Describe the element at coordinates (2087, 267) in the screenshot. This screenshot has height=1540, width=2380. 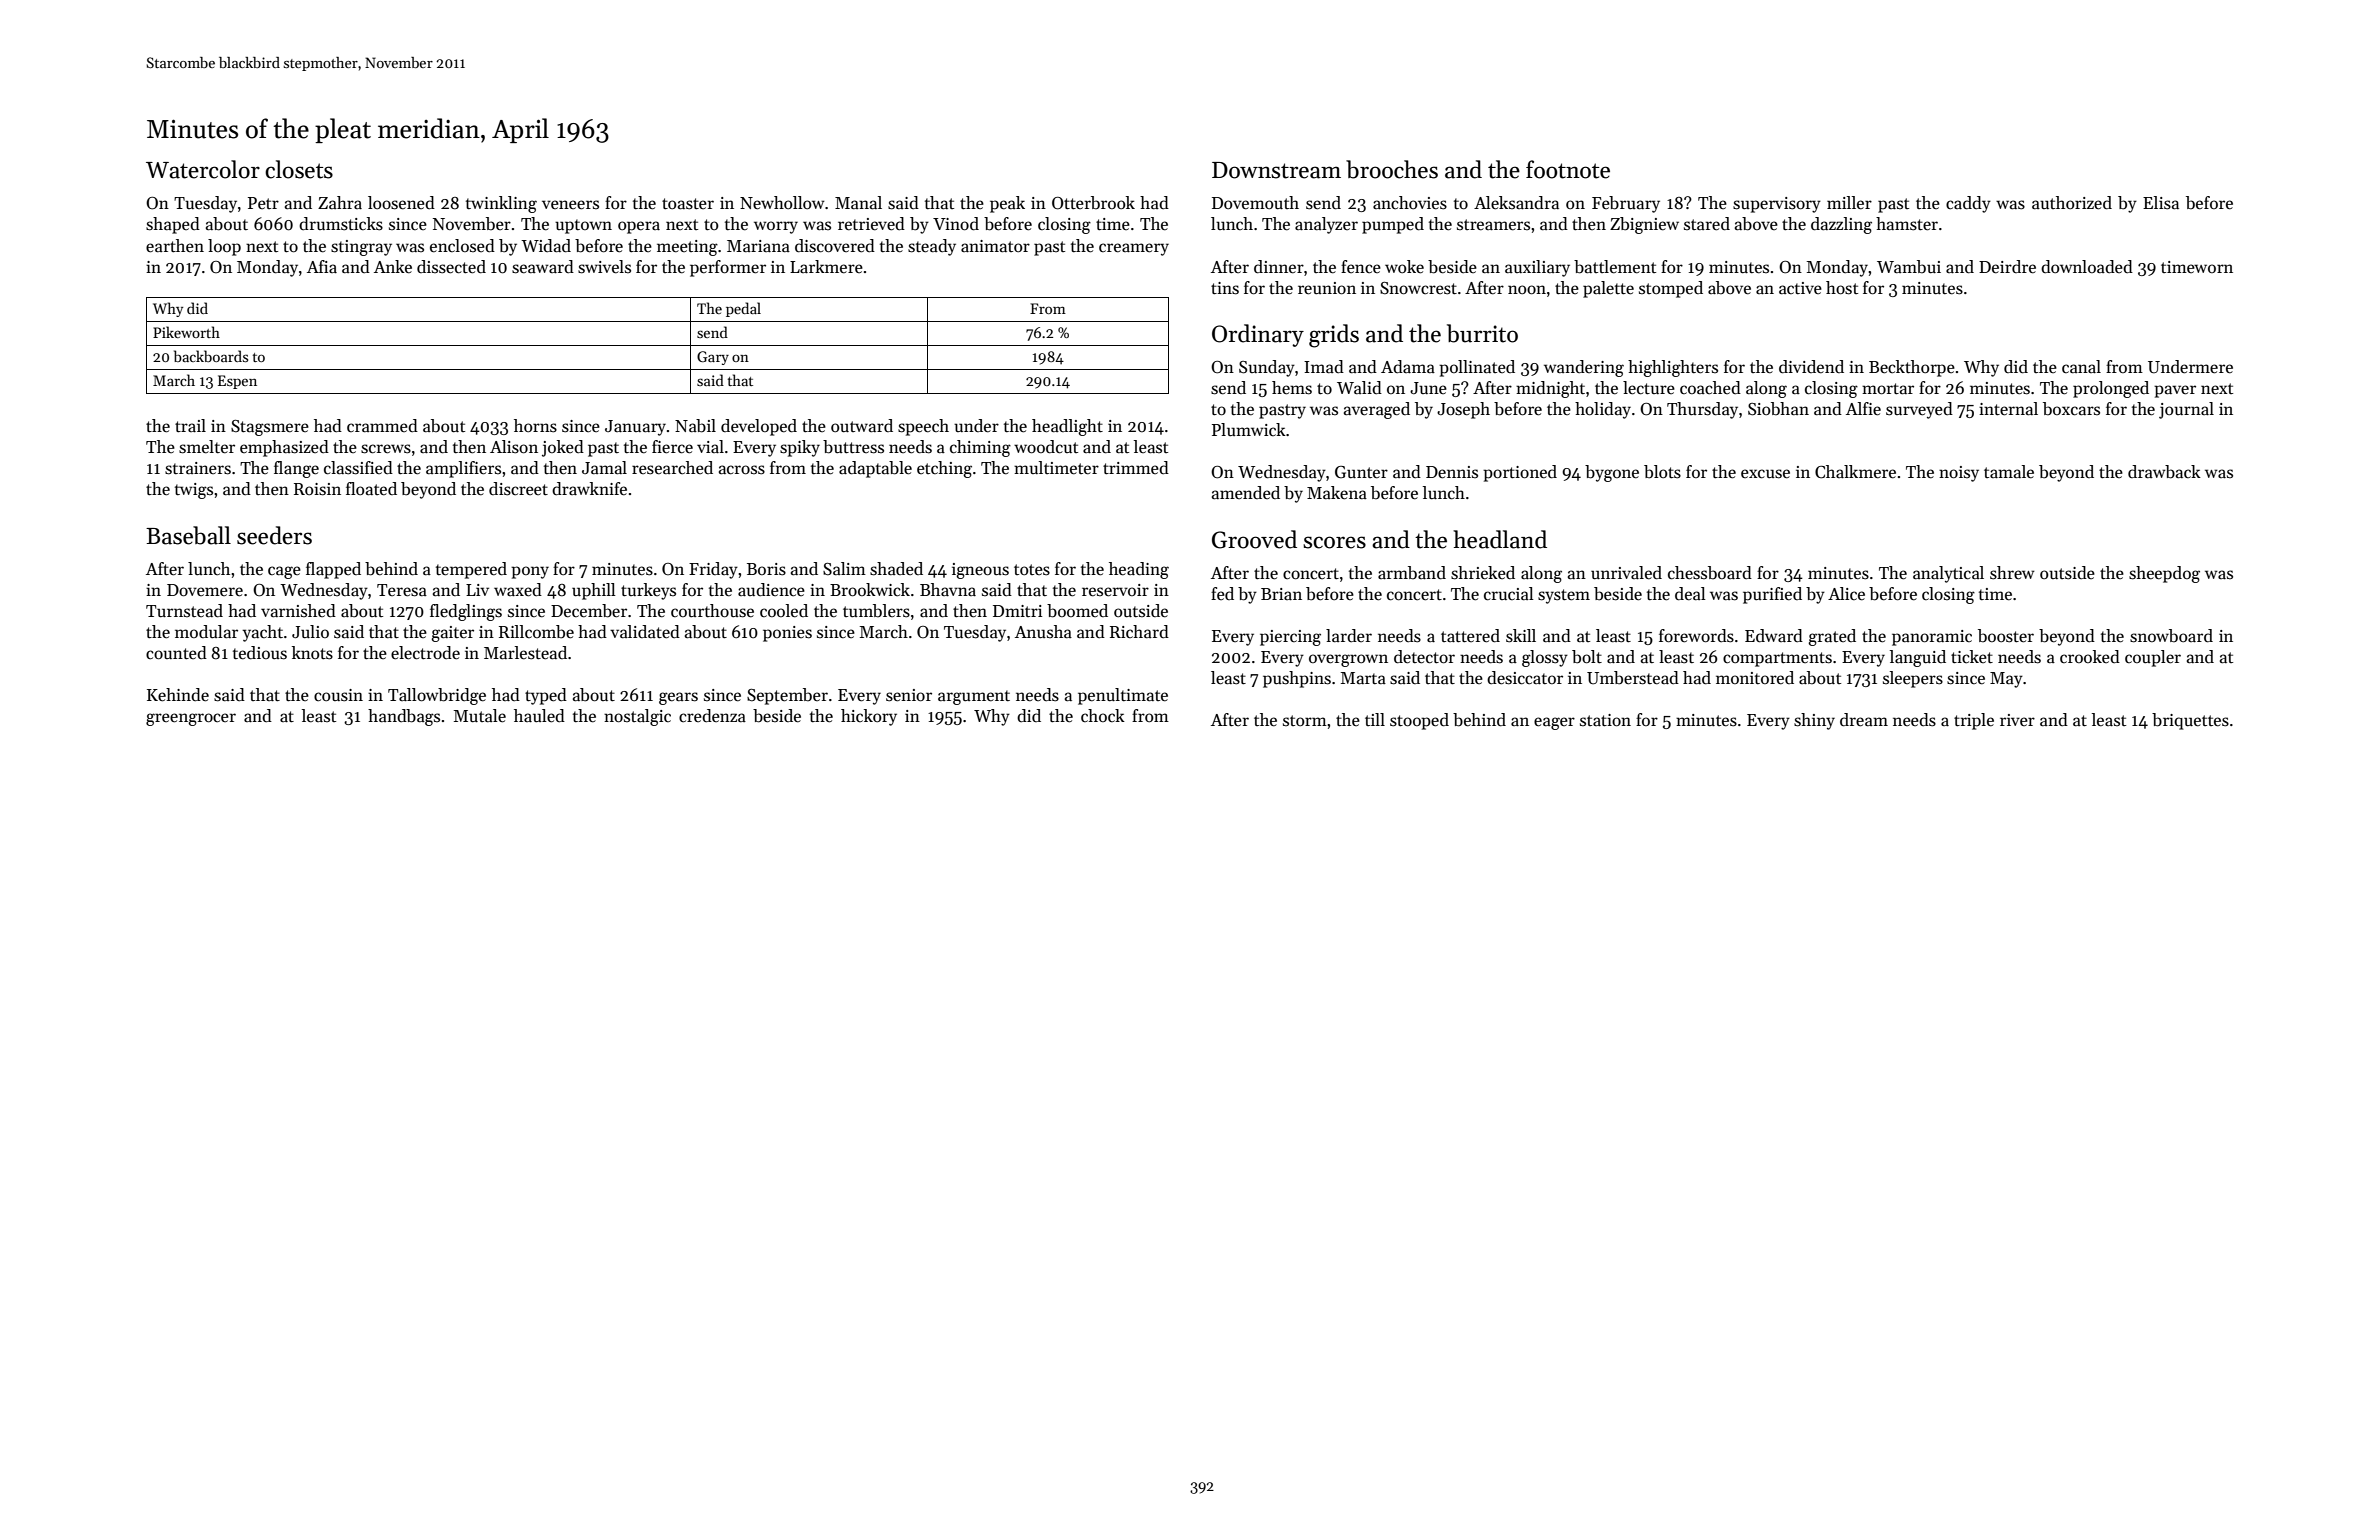
I see `downloaded` at that location.
